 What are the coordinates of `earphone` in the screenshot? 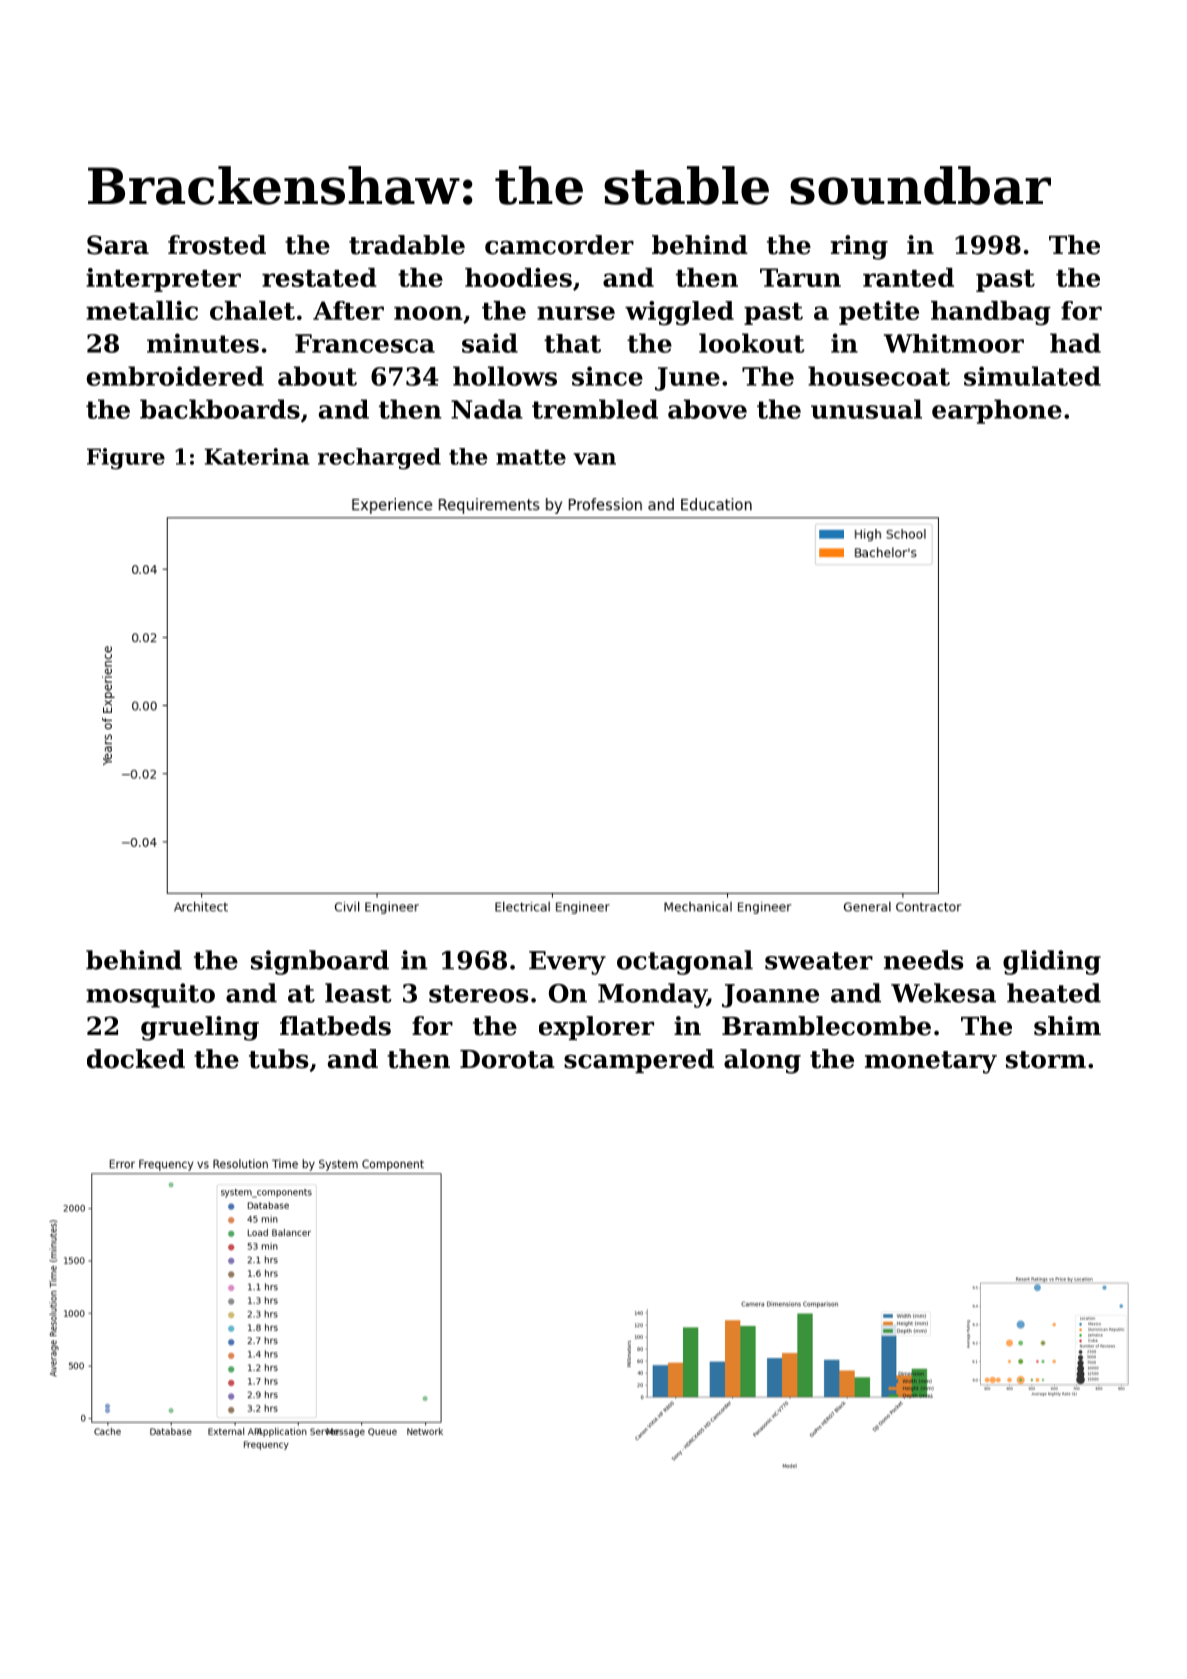 It's located at (997, 411).
